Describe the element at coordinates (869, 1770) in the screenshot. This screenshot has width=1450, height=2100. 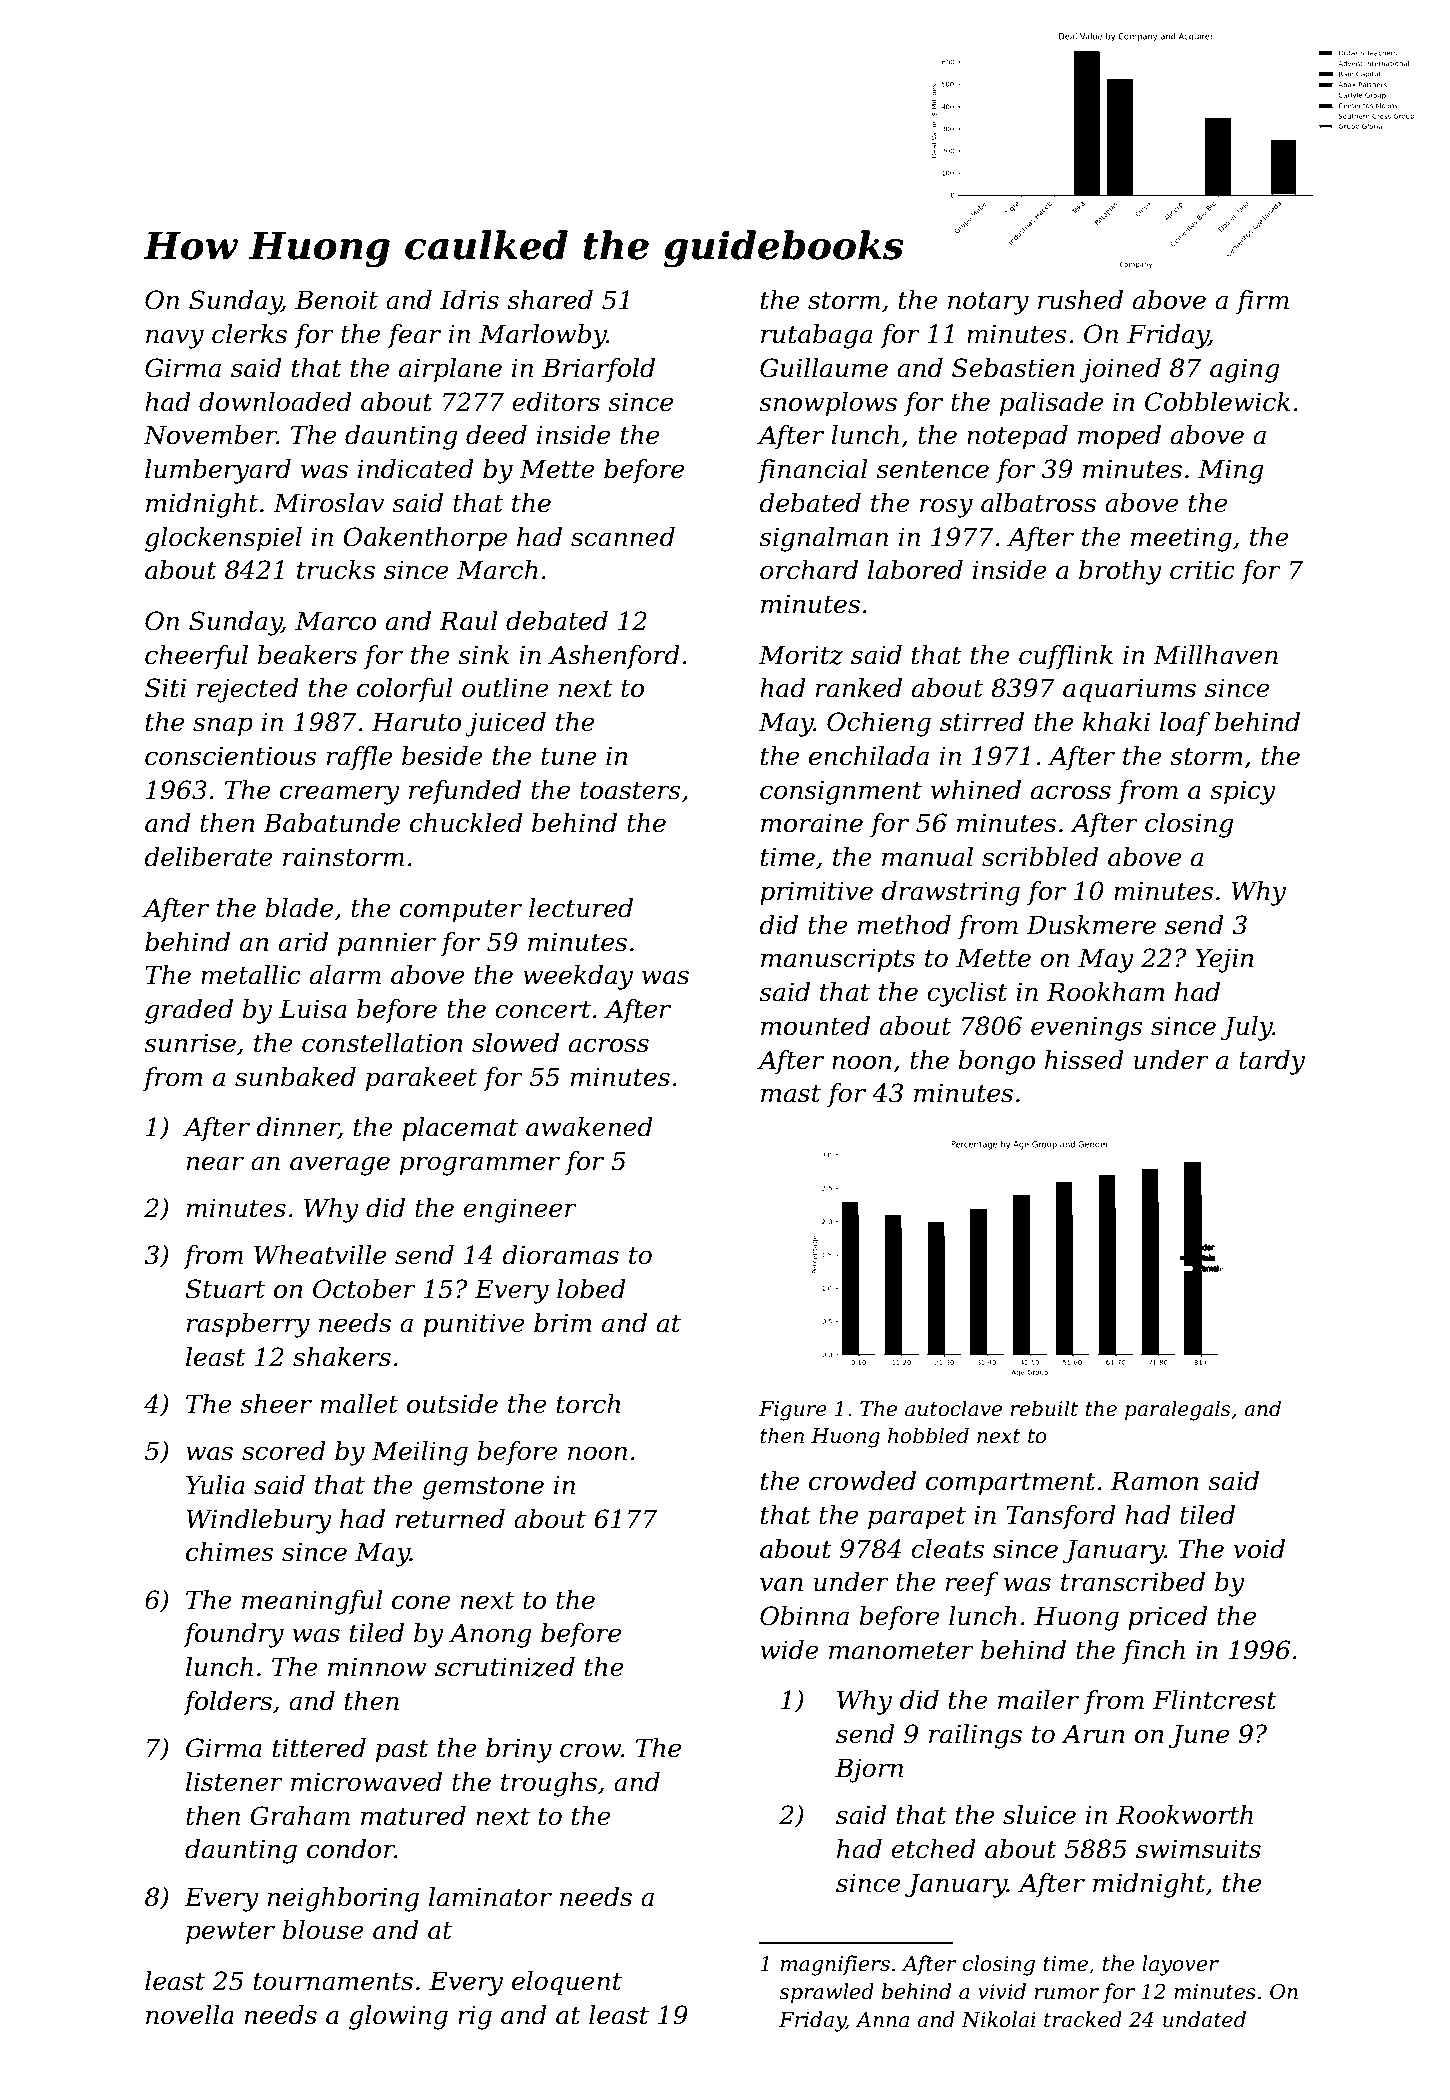
I see `Bjorn` at that location.
